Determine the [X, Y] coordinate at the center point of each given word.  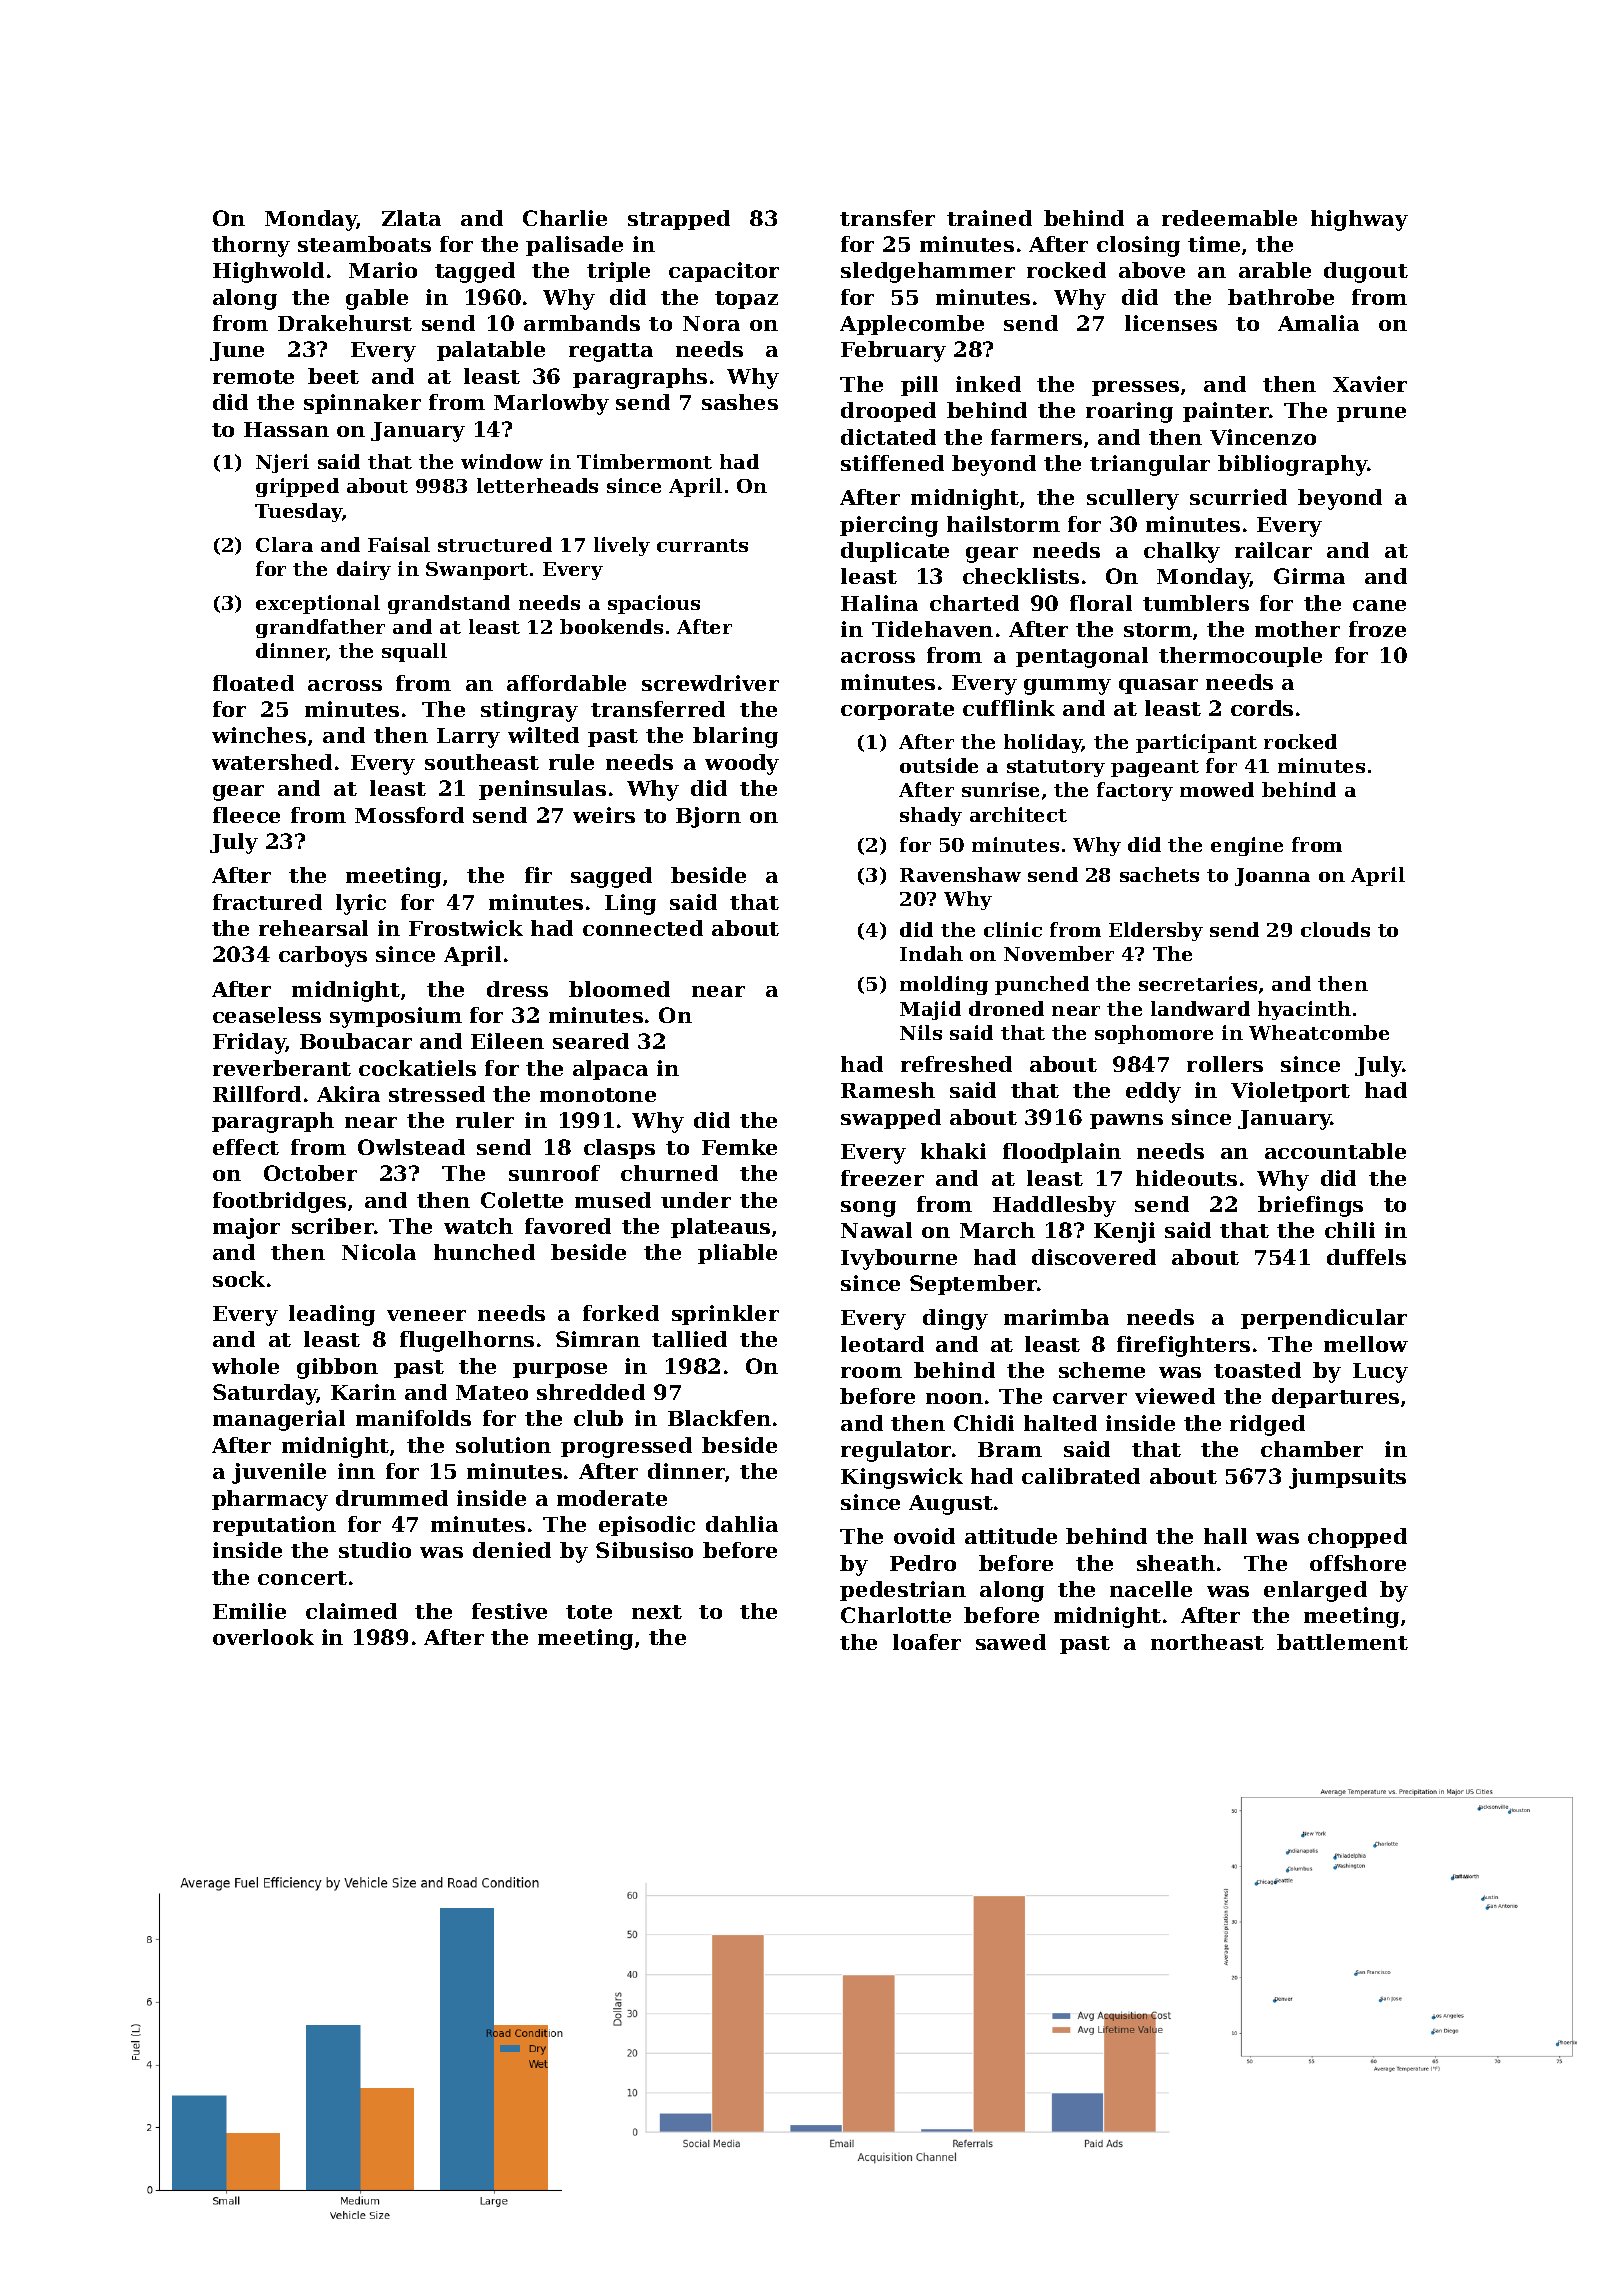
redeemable [1229, 218]
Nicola [379, 1252]
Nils [921, 1032]
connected [643, 928]
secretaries [1198, 983]
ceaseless [267, 1015]
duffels [1366, 1257]
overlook [263, 1637]
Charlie [565, 218]
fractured [267, 902]
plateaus [720, 1228]
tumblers [1196, 603]
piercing [889, 526]
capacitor [724, 272]
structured [495, 544]
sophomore [1154, 1034]
